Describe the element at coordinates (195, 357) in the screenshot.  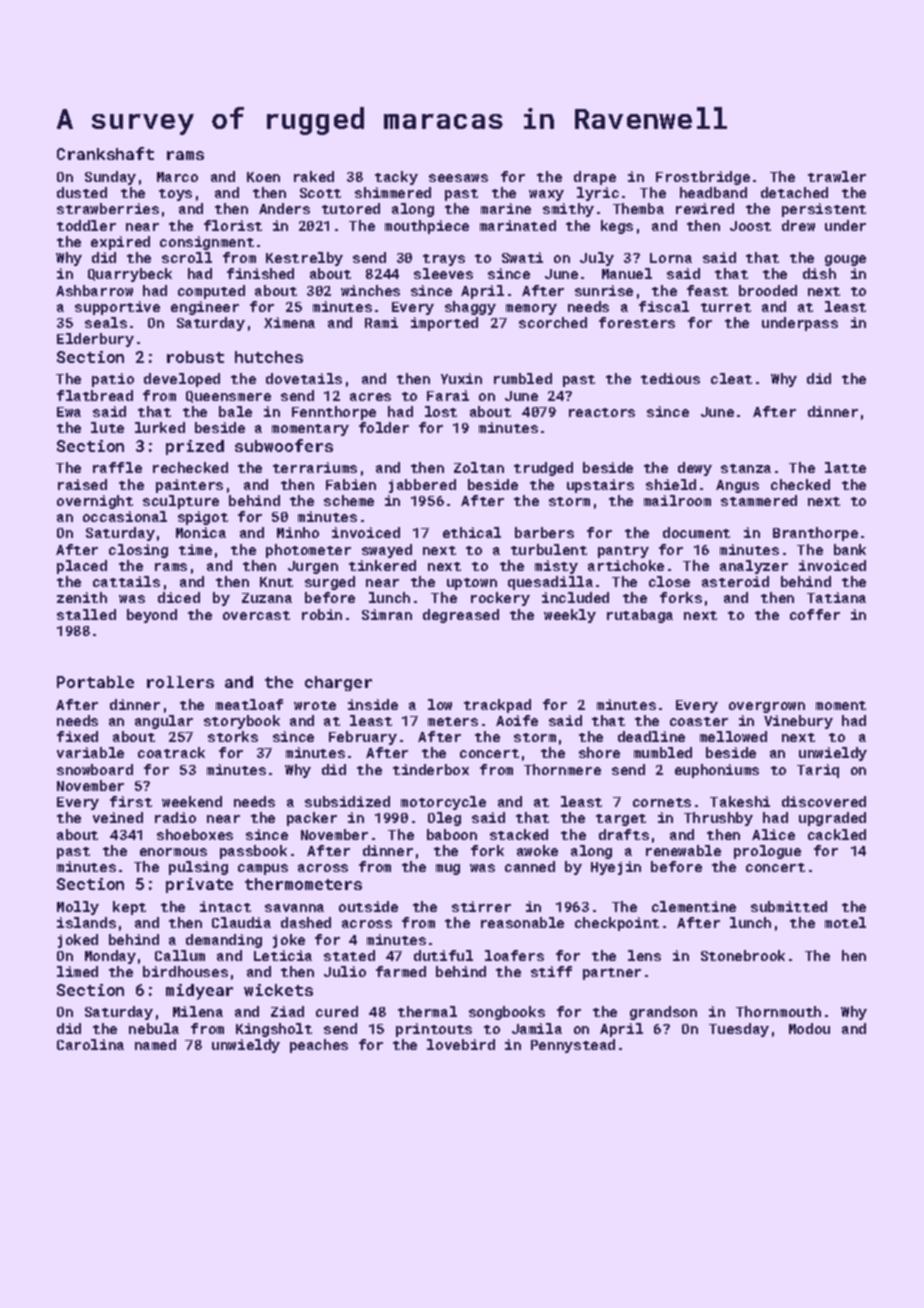
I see `robust` at that location.
